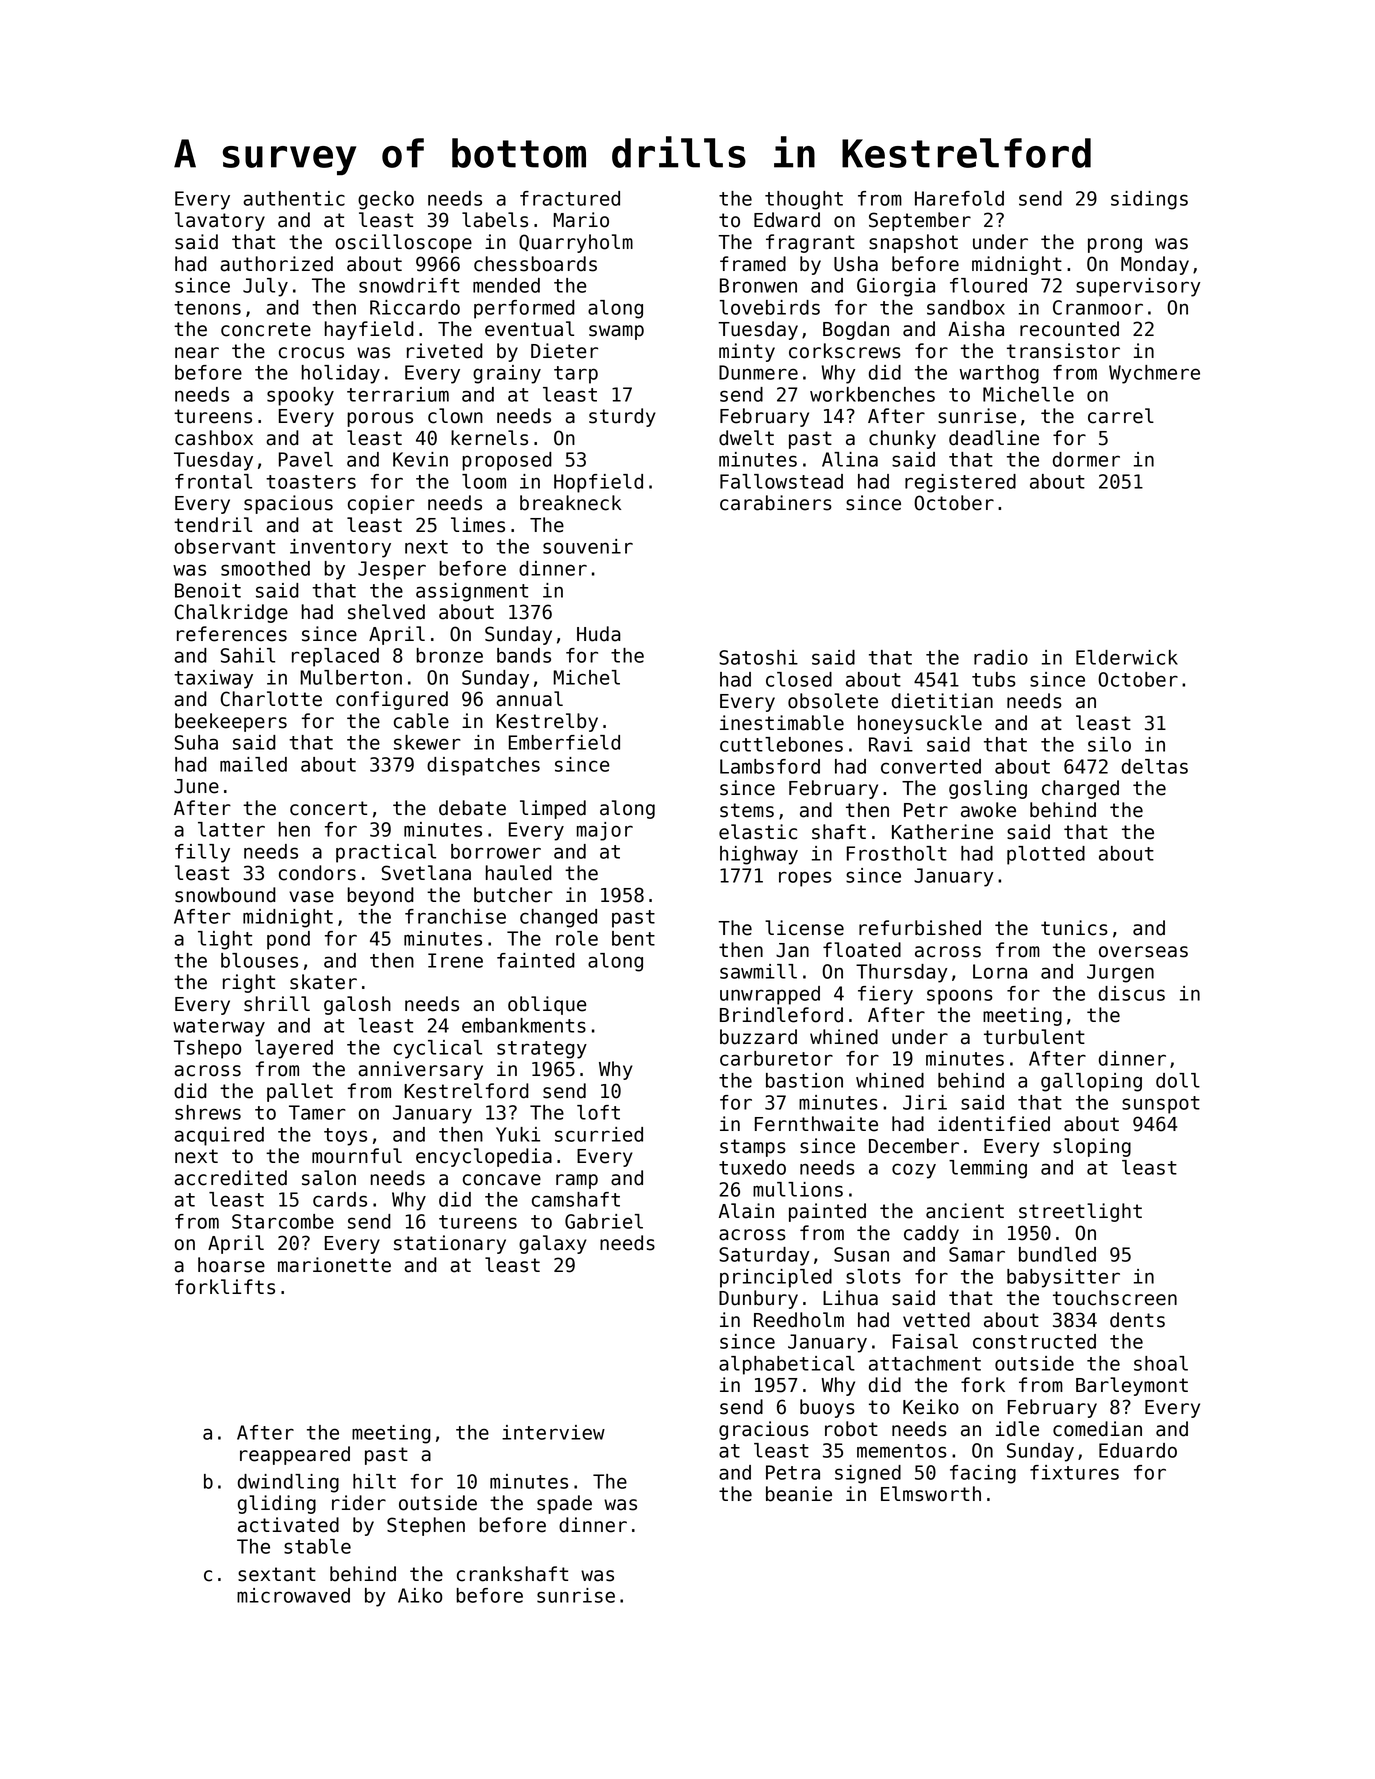  Describe the element at coordinates (787, 220) in the document. I see `Edward` at that location.
